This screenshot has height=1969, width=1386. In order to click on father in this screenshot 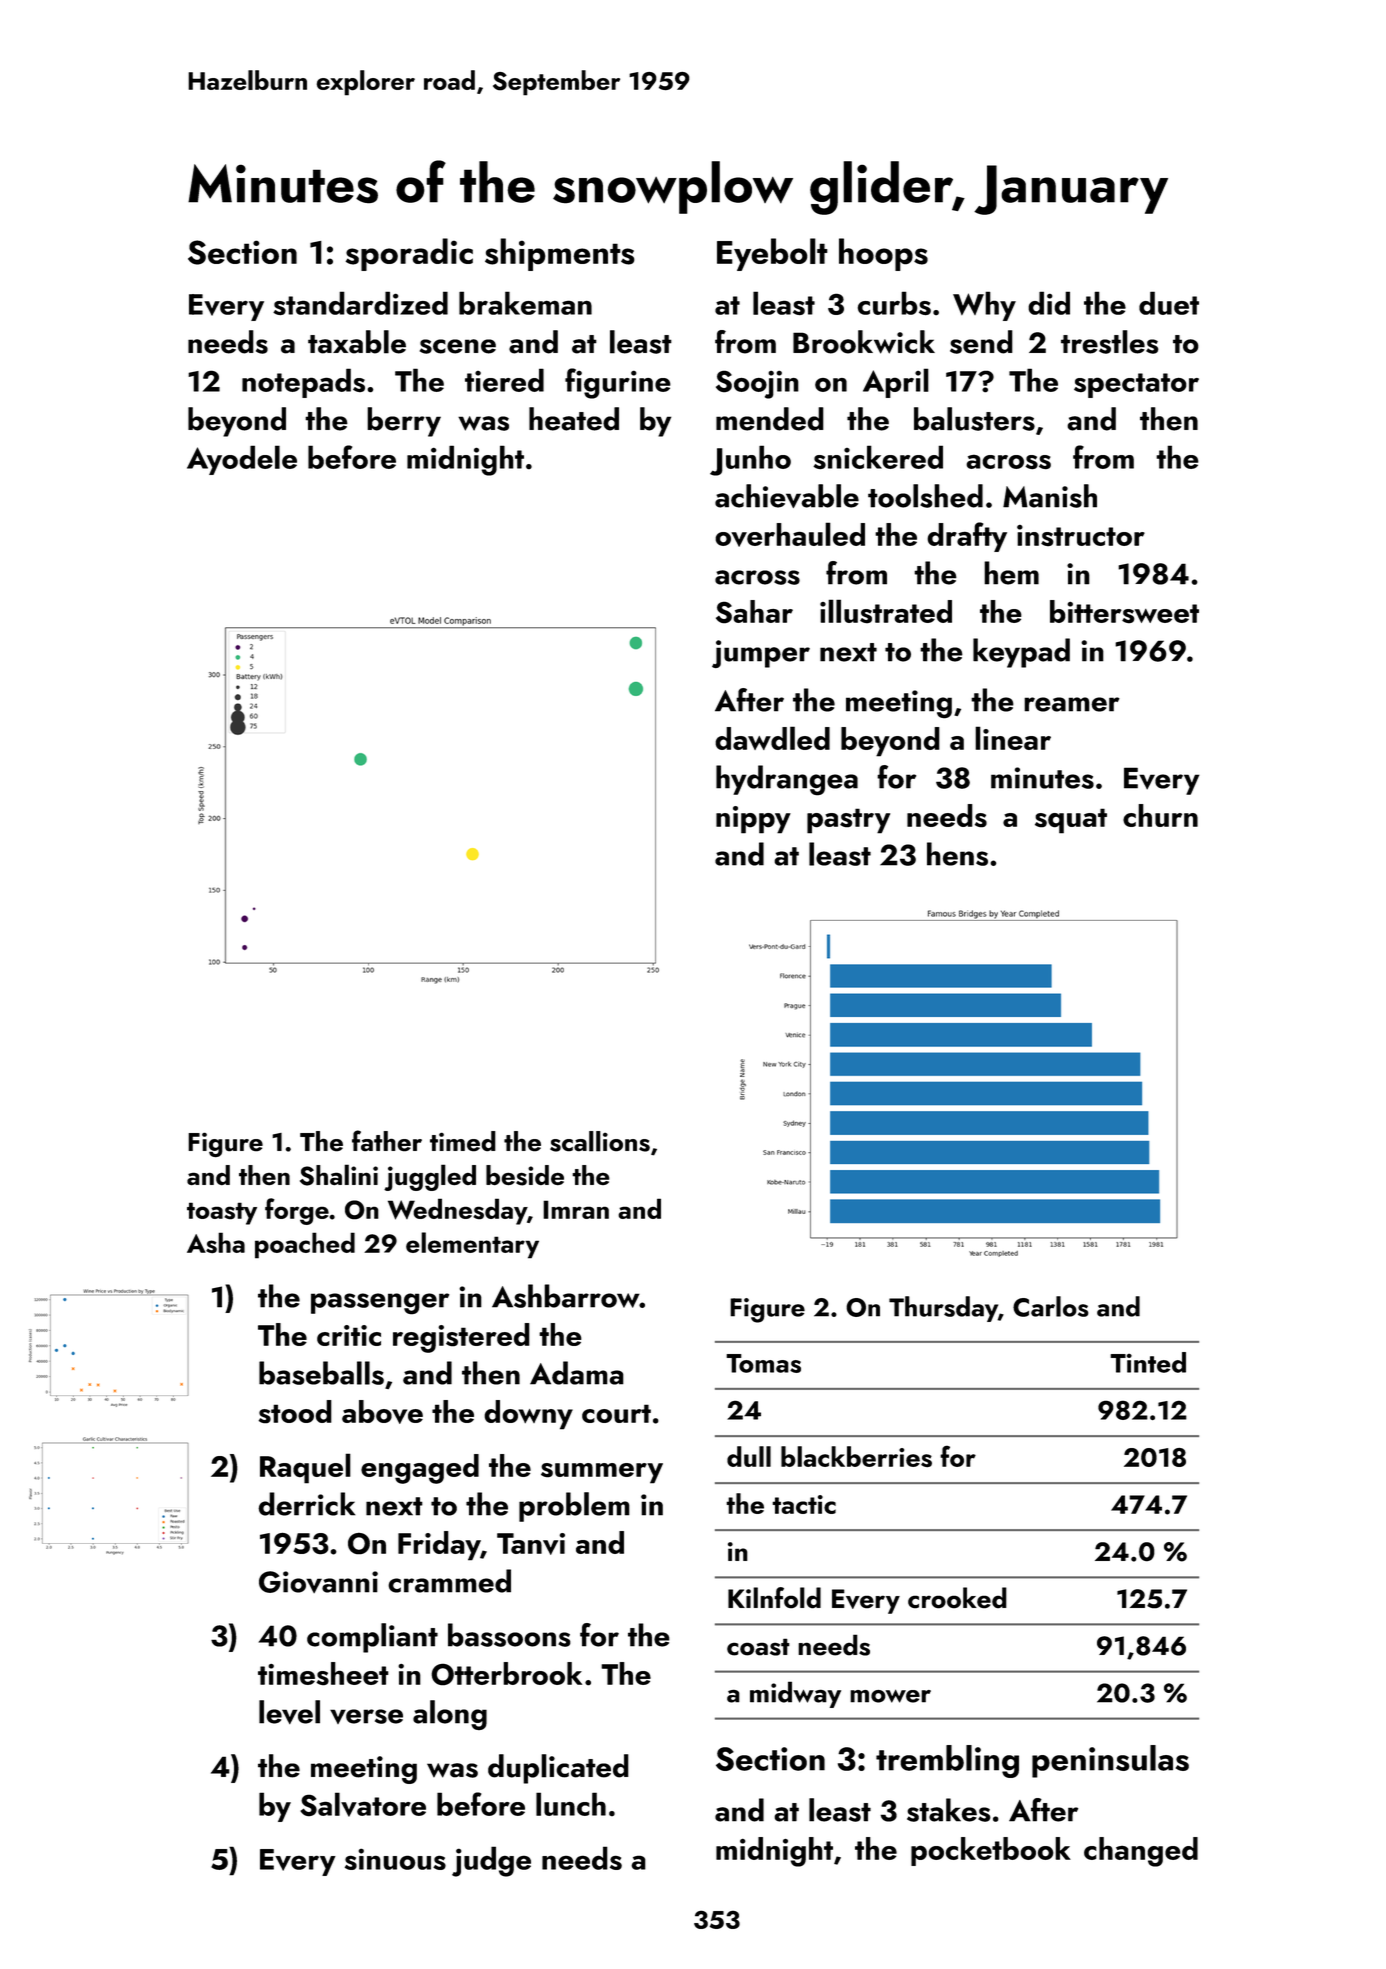, I will do `click(387, 1141)`.
